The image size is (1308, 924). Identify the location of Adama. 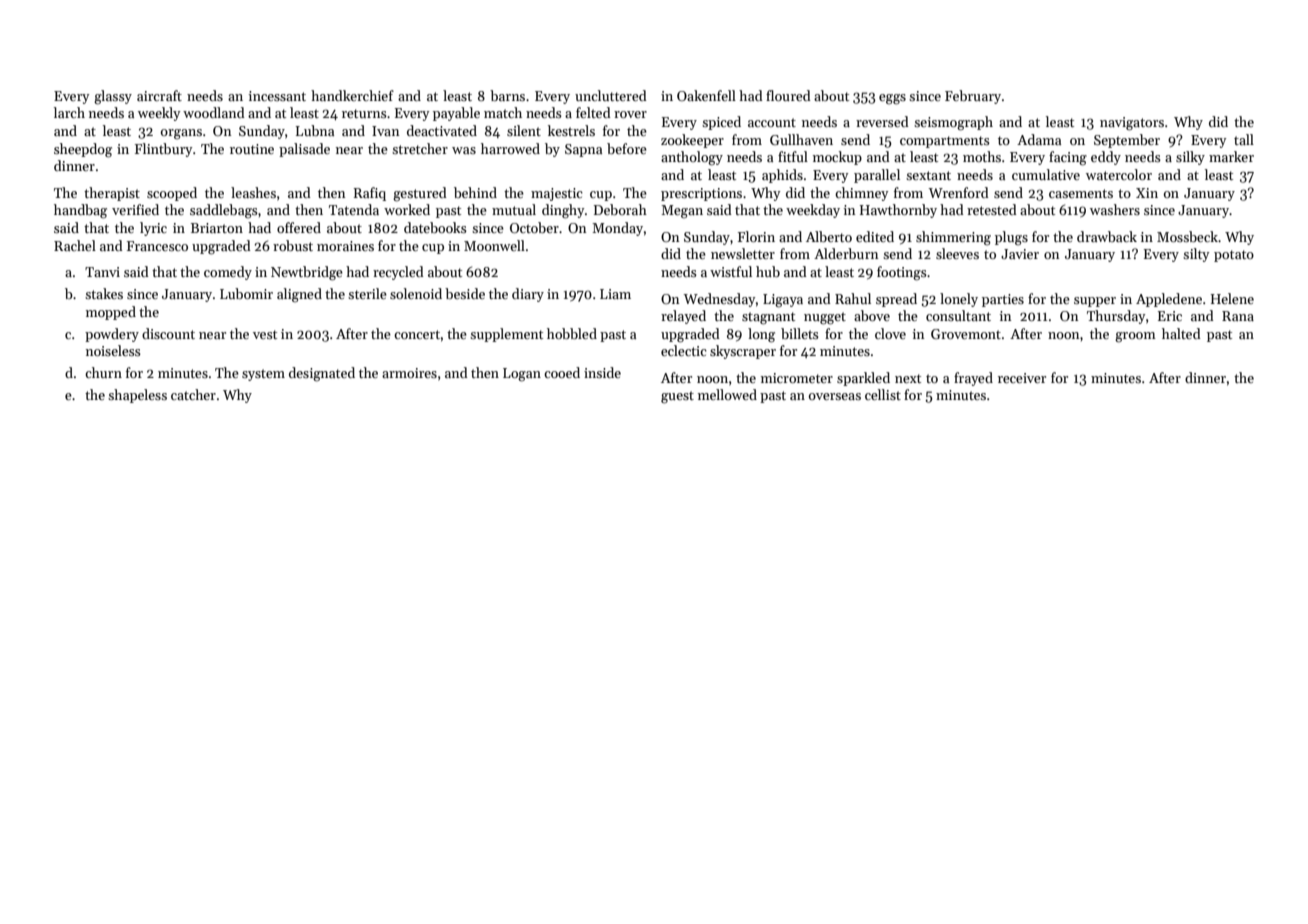
(1039, 139).
